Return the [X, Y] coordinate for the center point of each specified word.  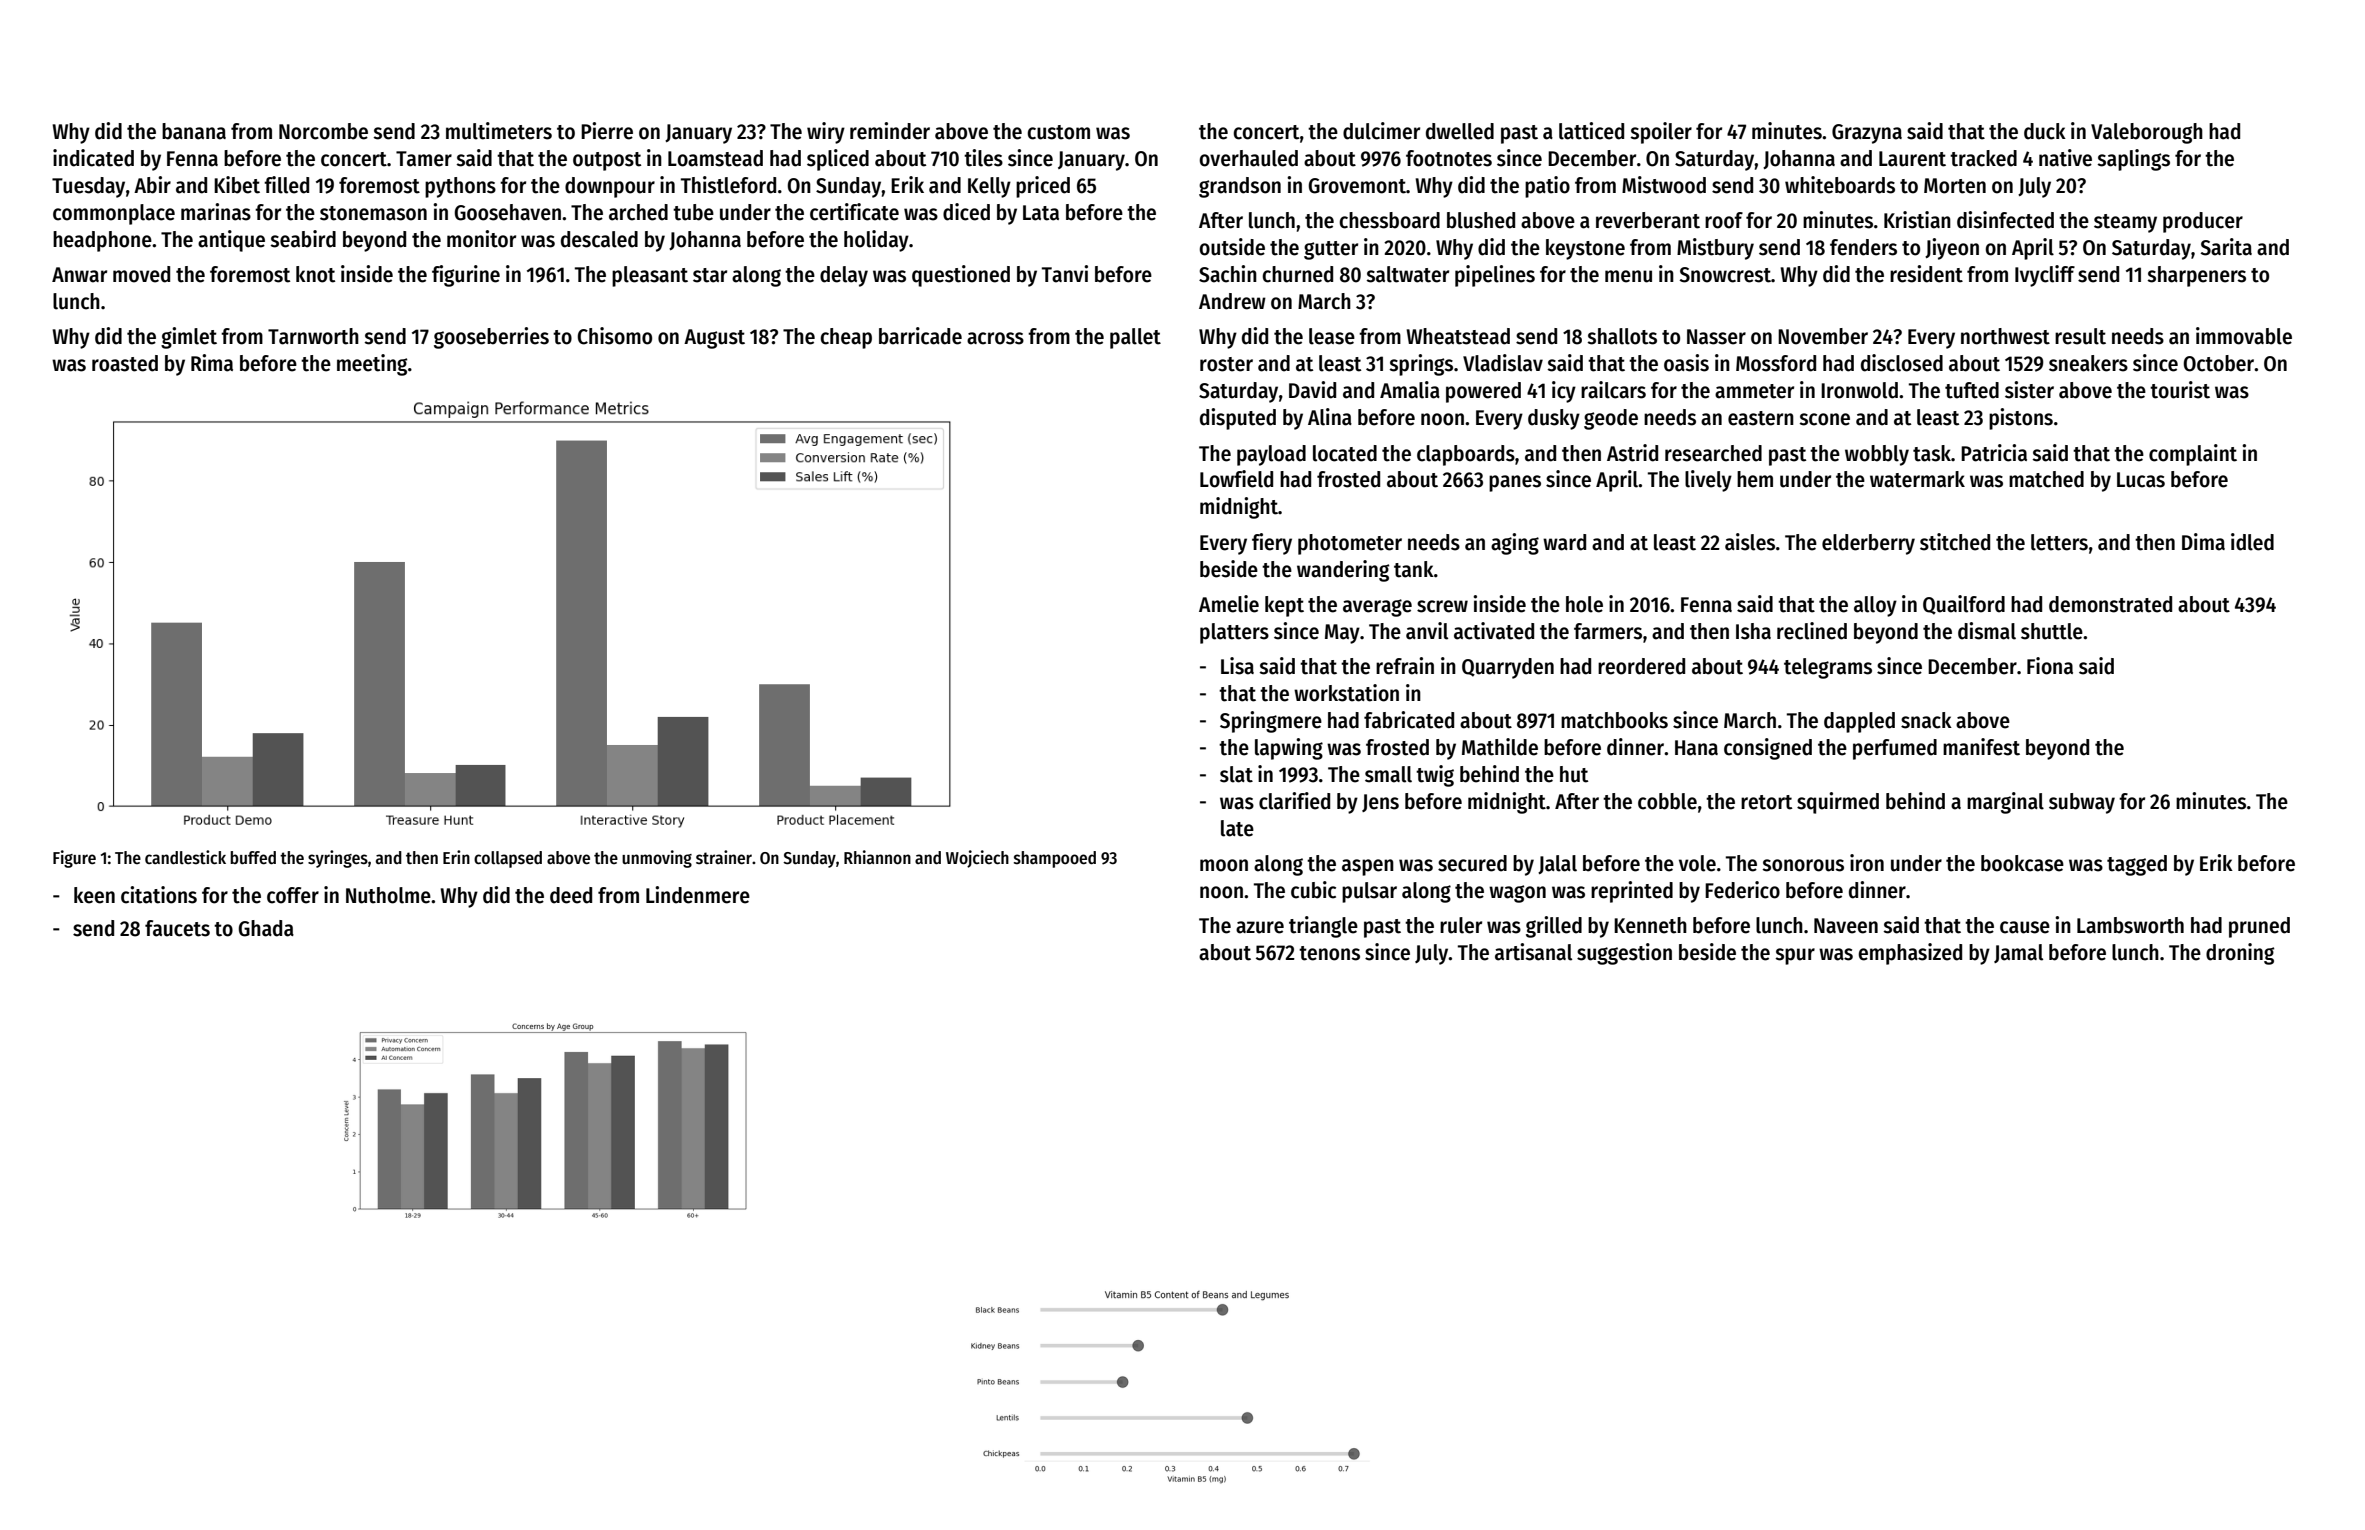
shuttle [2052, 631]
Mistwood [1664, 185]
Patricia [1994, 453]
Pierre [607, 131]
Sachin [1228, 274]
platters [1234, 633]
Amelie [1229, 604]
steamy [2125, 223]
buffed [253, 858]
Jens [1380, 803]
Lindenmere [698, 895]
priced [1043, 187]
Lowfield [1236, 479]
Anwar [79, 275]
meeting [372, 365]
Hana [1696, 748]
